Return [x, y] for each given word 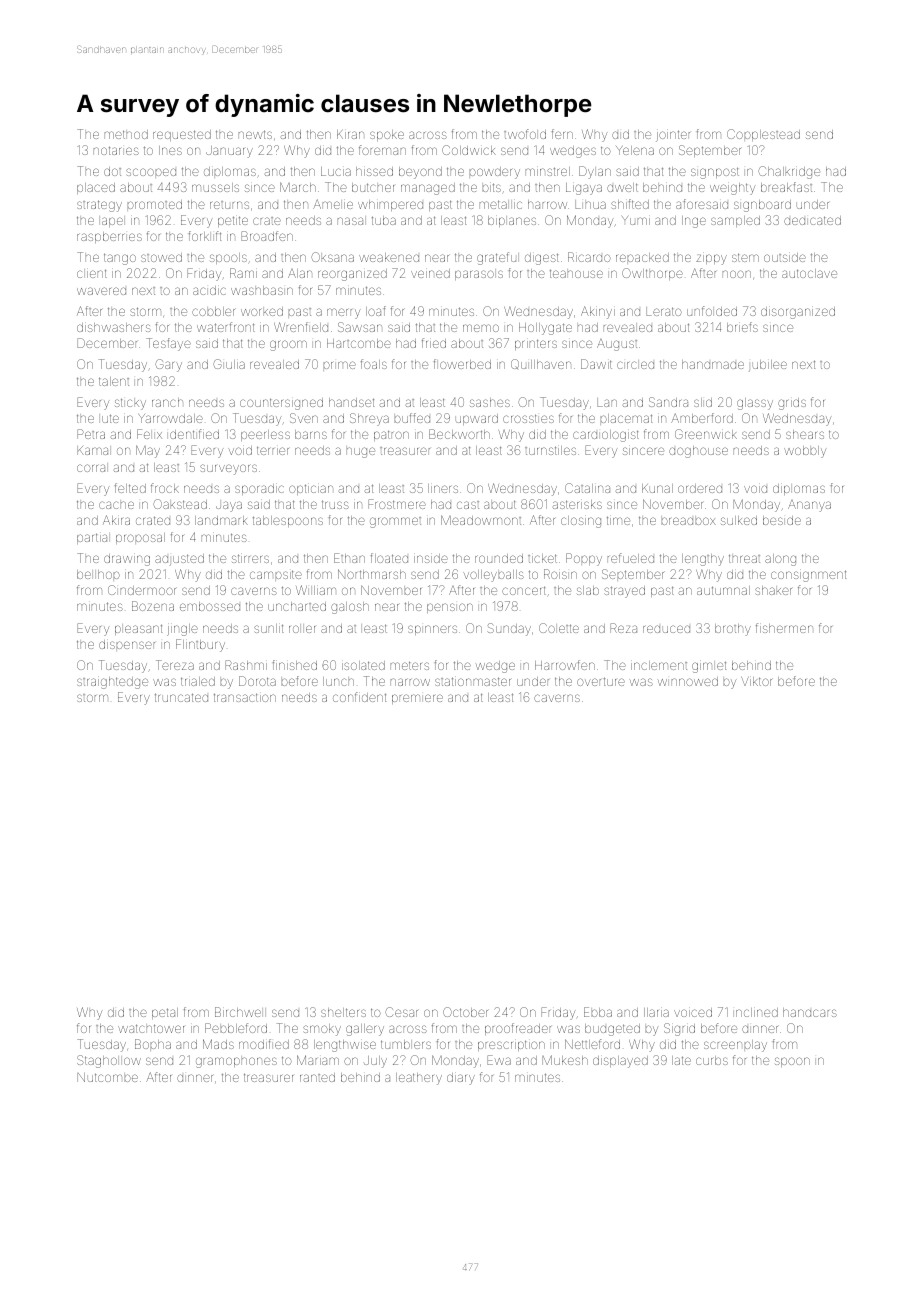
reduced [666, 629]
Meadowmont [481, 520]
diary [461, 1079]
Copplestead [763, 135]
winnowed [688, 681]
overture [601, 681]
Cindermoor [142, 590]
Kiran [350, 134]
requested [182, 135]
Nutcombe [107, 1077]
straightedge [112, 683]
